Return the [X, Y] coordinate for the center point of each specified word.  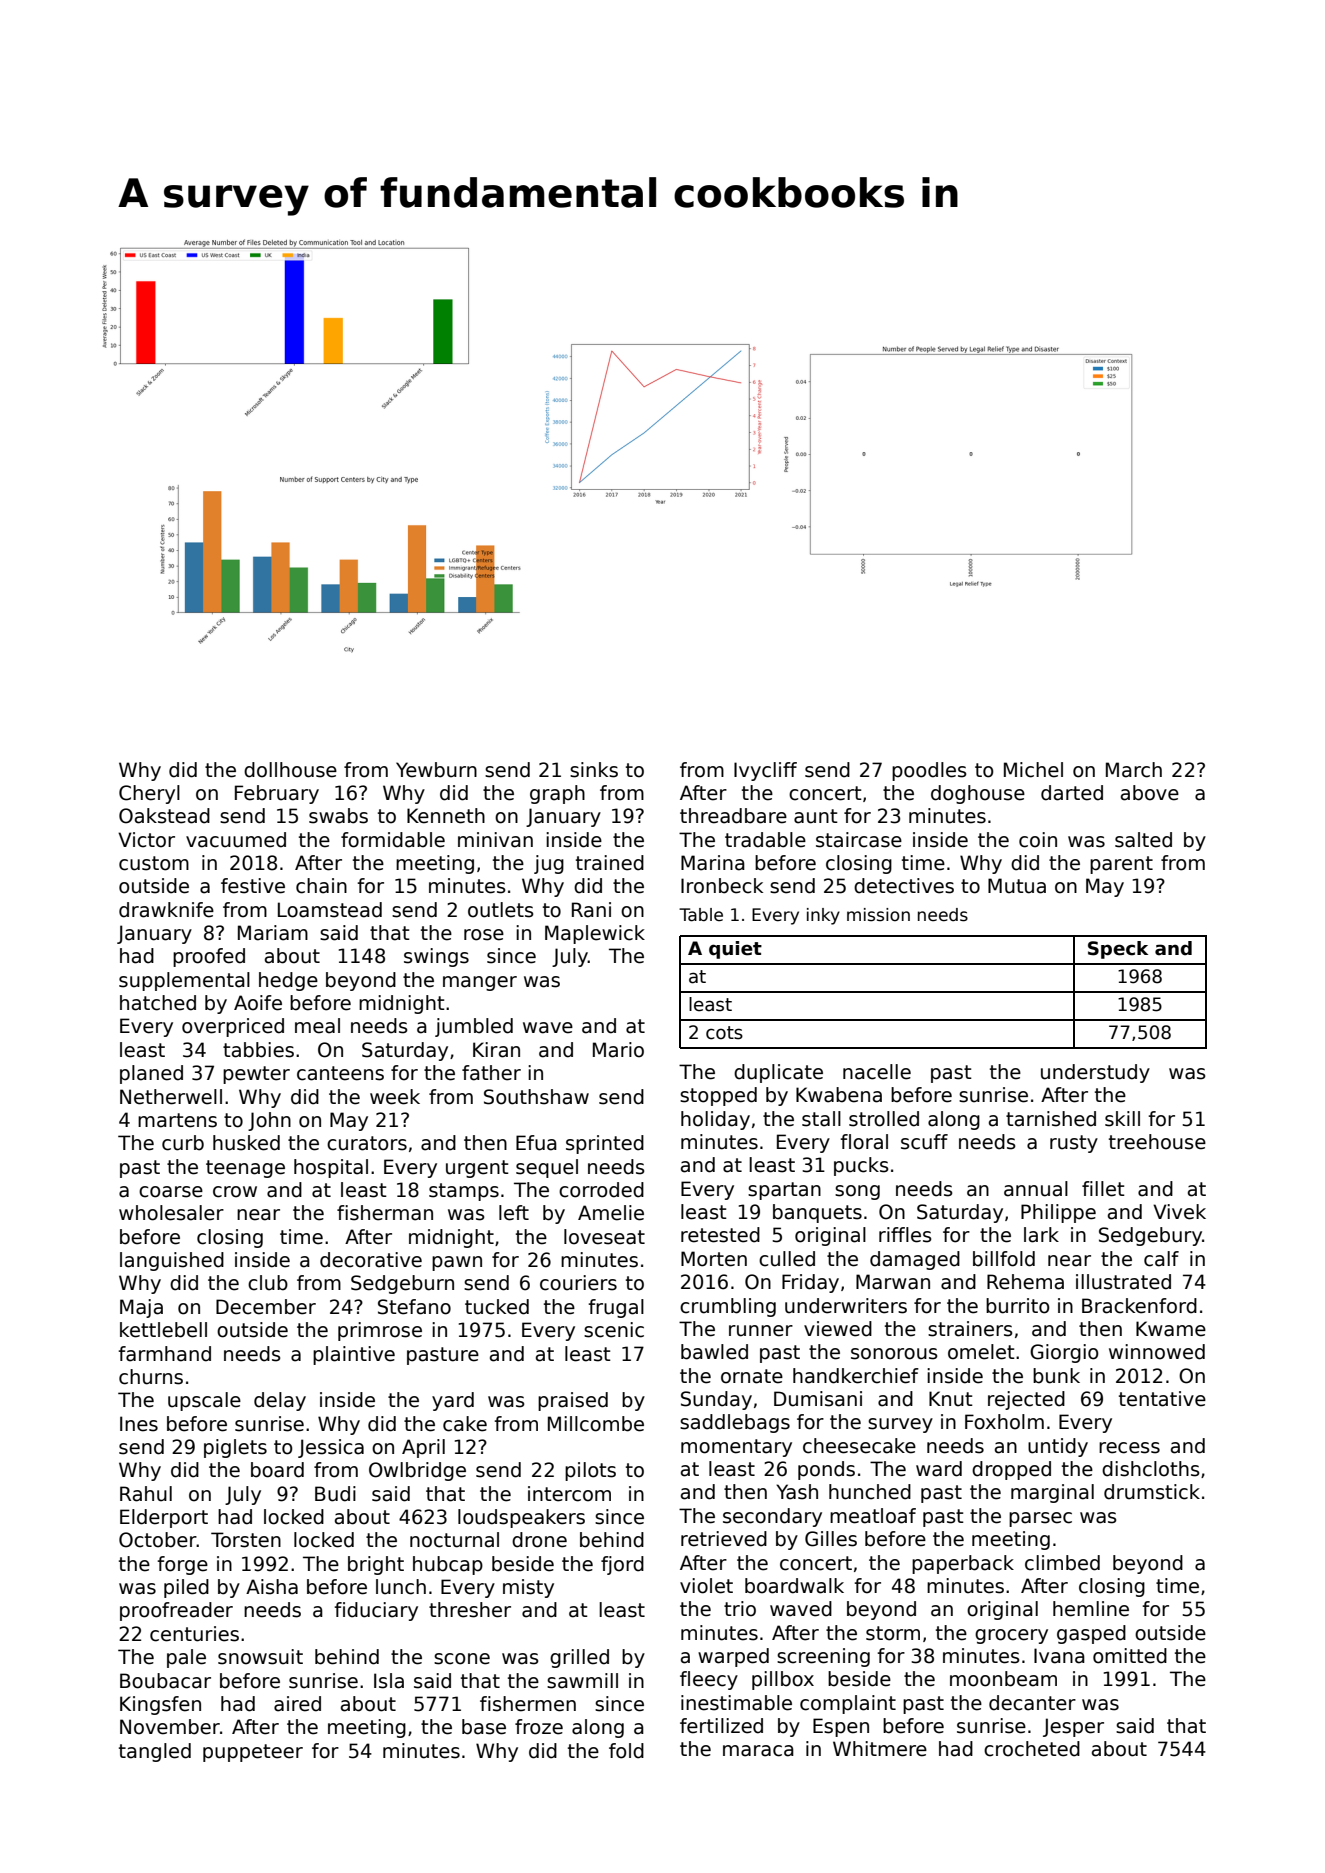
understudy [1095, 1073]
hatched [158, 1003]
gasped [1091, 1634]
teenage [245, 1169]
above [1150, 793]
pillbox [783, 1680]
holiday [715, 1120]
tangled [155, 1752]
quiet [735, 950]
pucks [861, 1166]
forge [182, 1565]
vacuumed [236, 840]
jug [549, 864]
